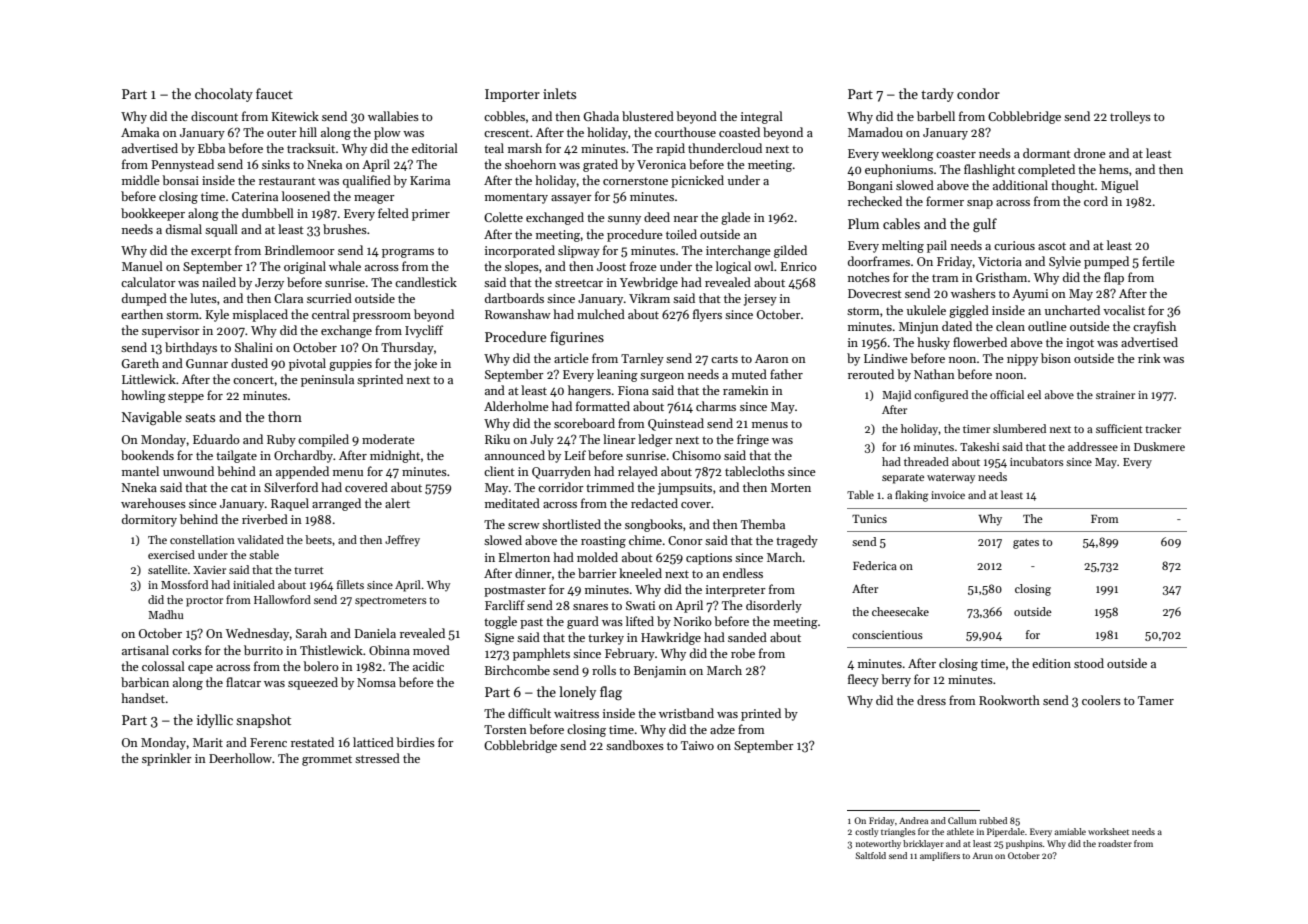  I want to click on dumped, so click(144, 299).
